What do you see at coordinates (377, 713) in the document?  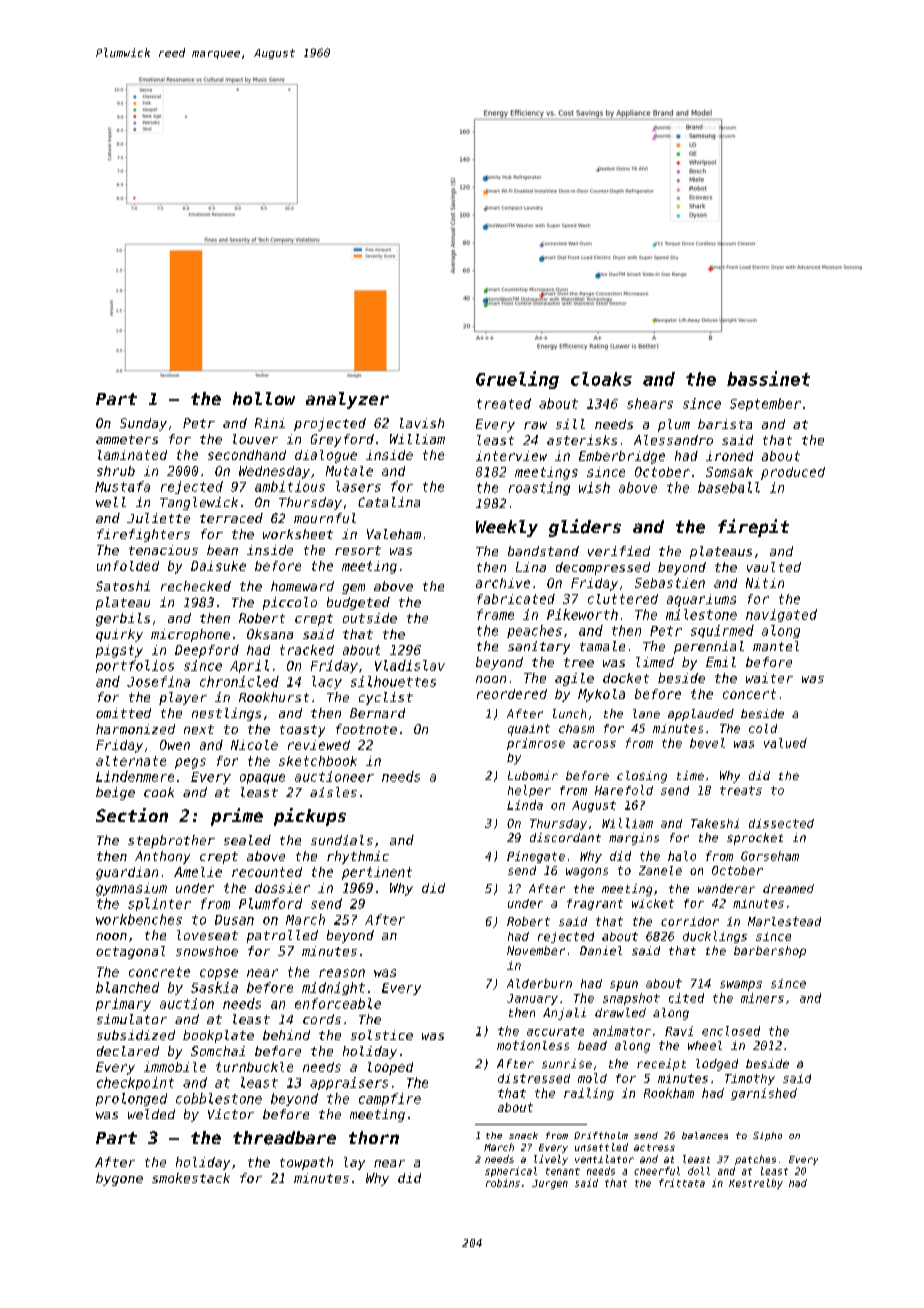 I see `Bernard` at bounding box center [377, 713].
